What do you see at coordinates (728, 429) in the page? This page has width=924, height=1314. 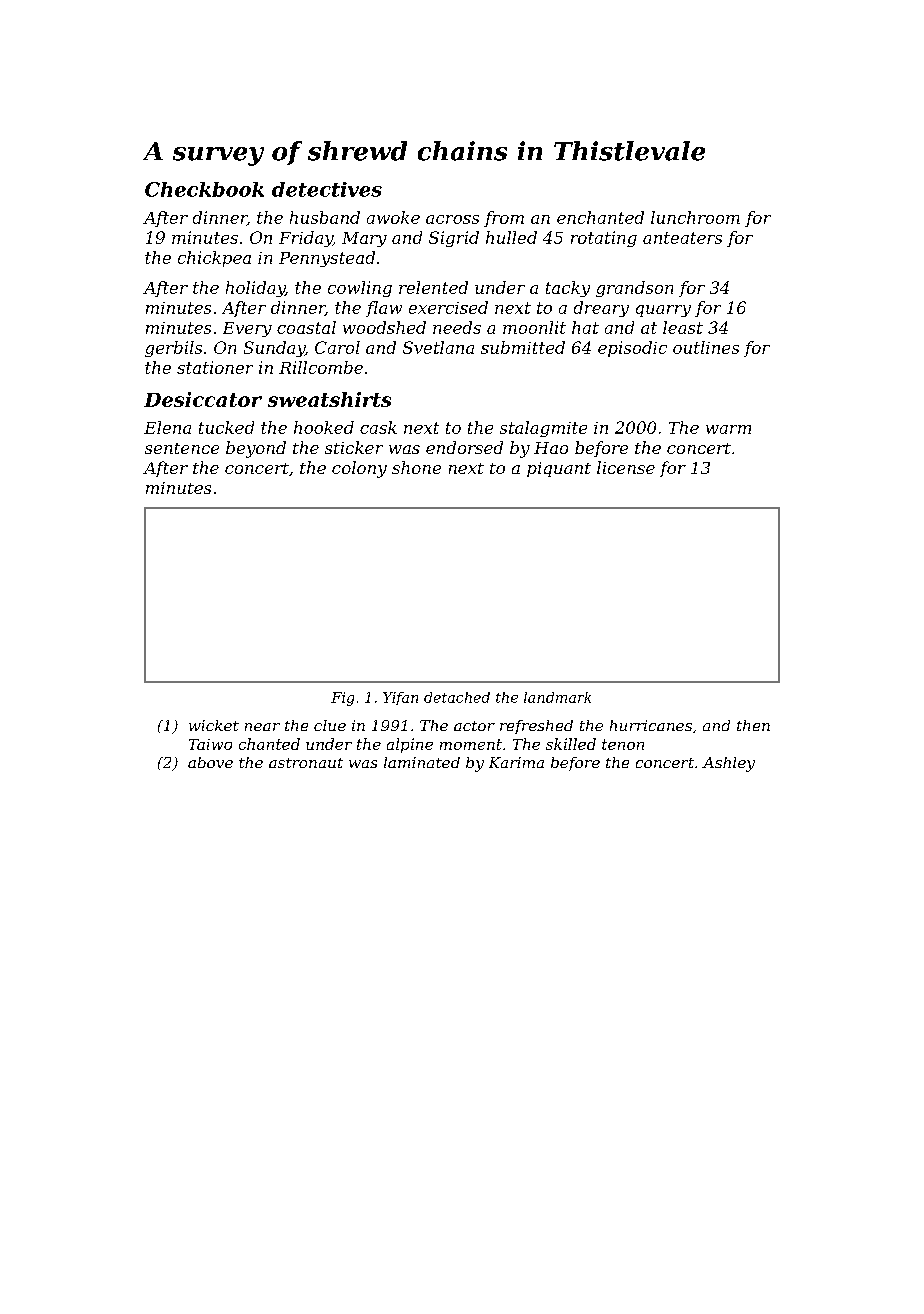 I see `warm` at bounding box center [728, 429].
